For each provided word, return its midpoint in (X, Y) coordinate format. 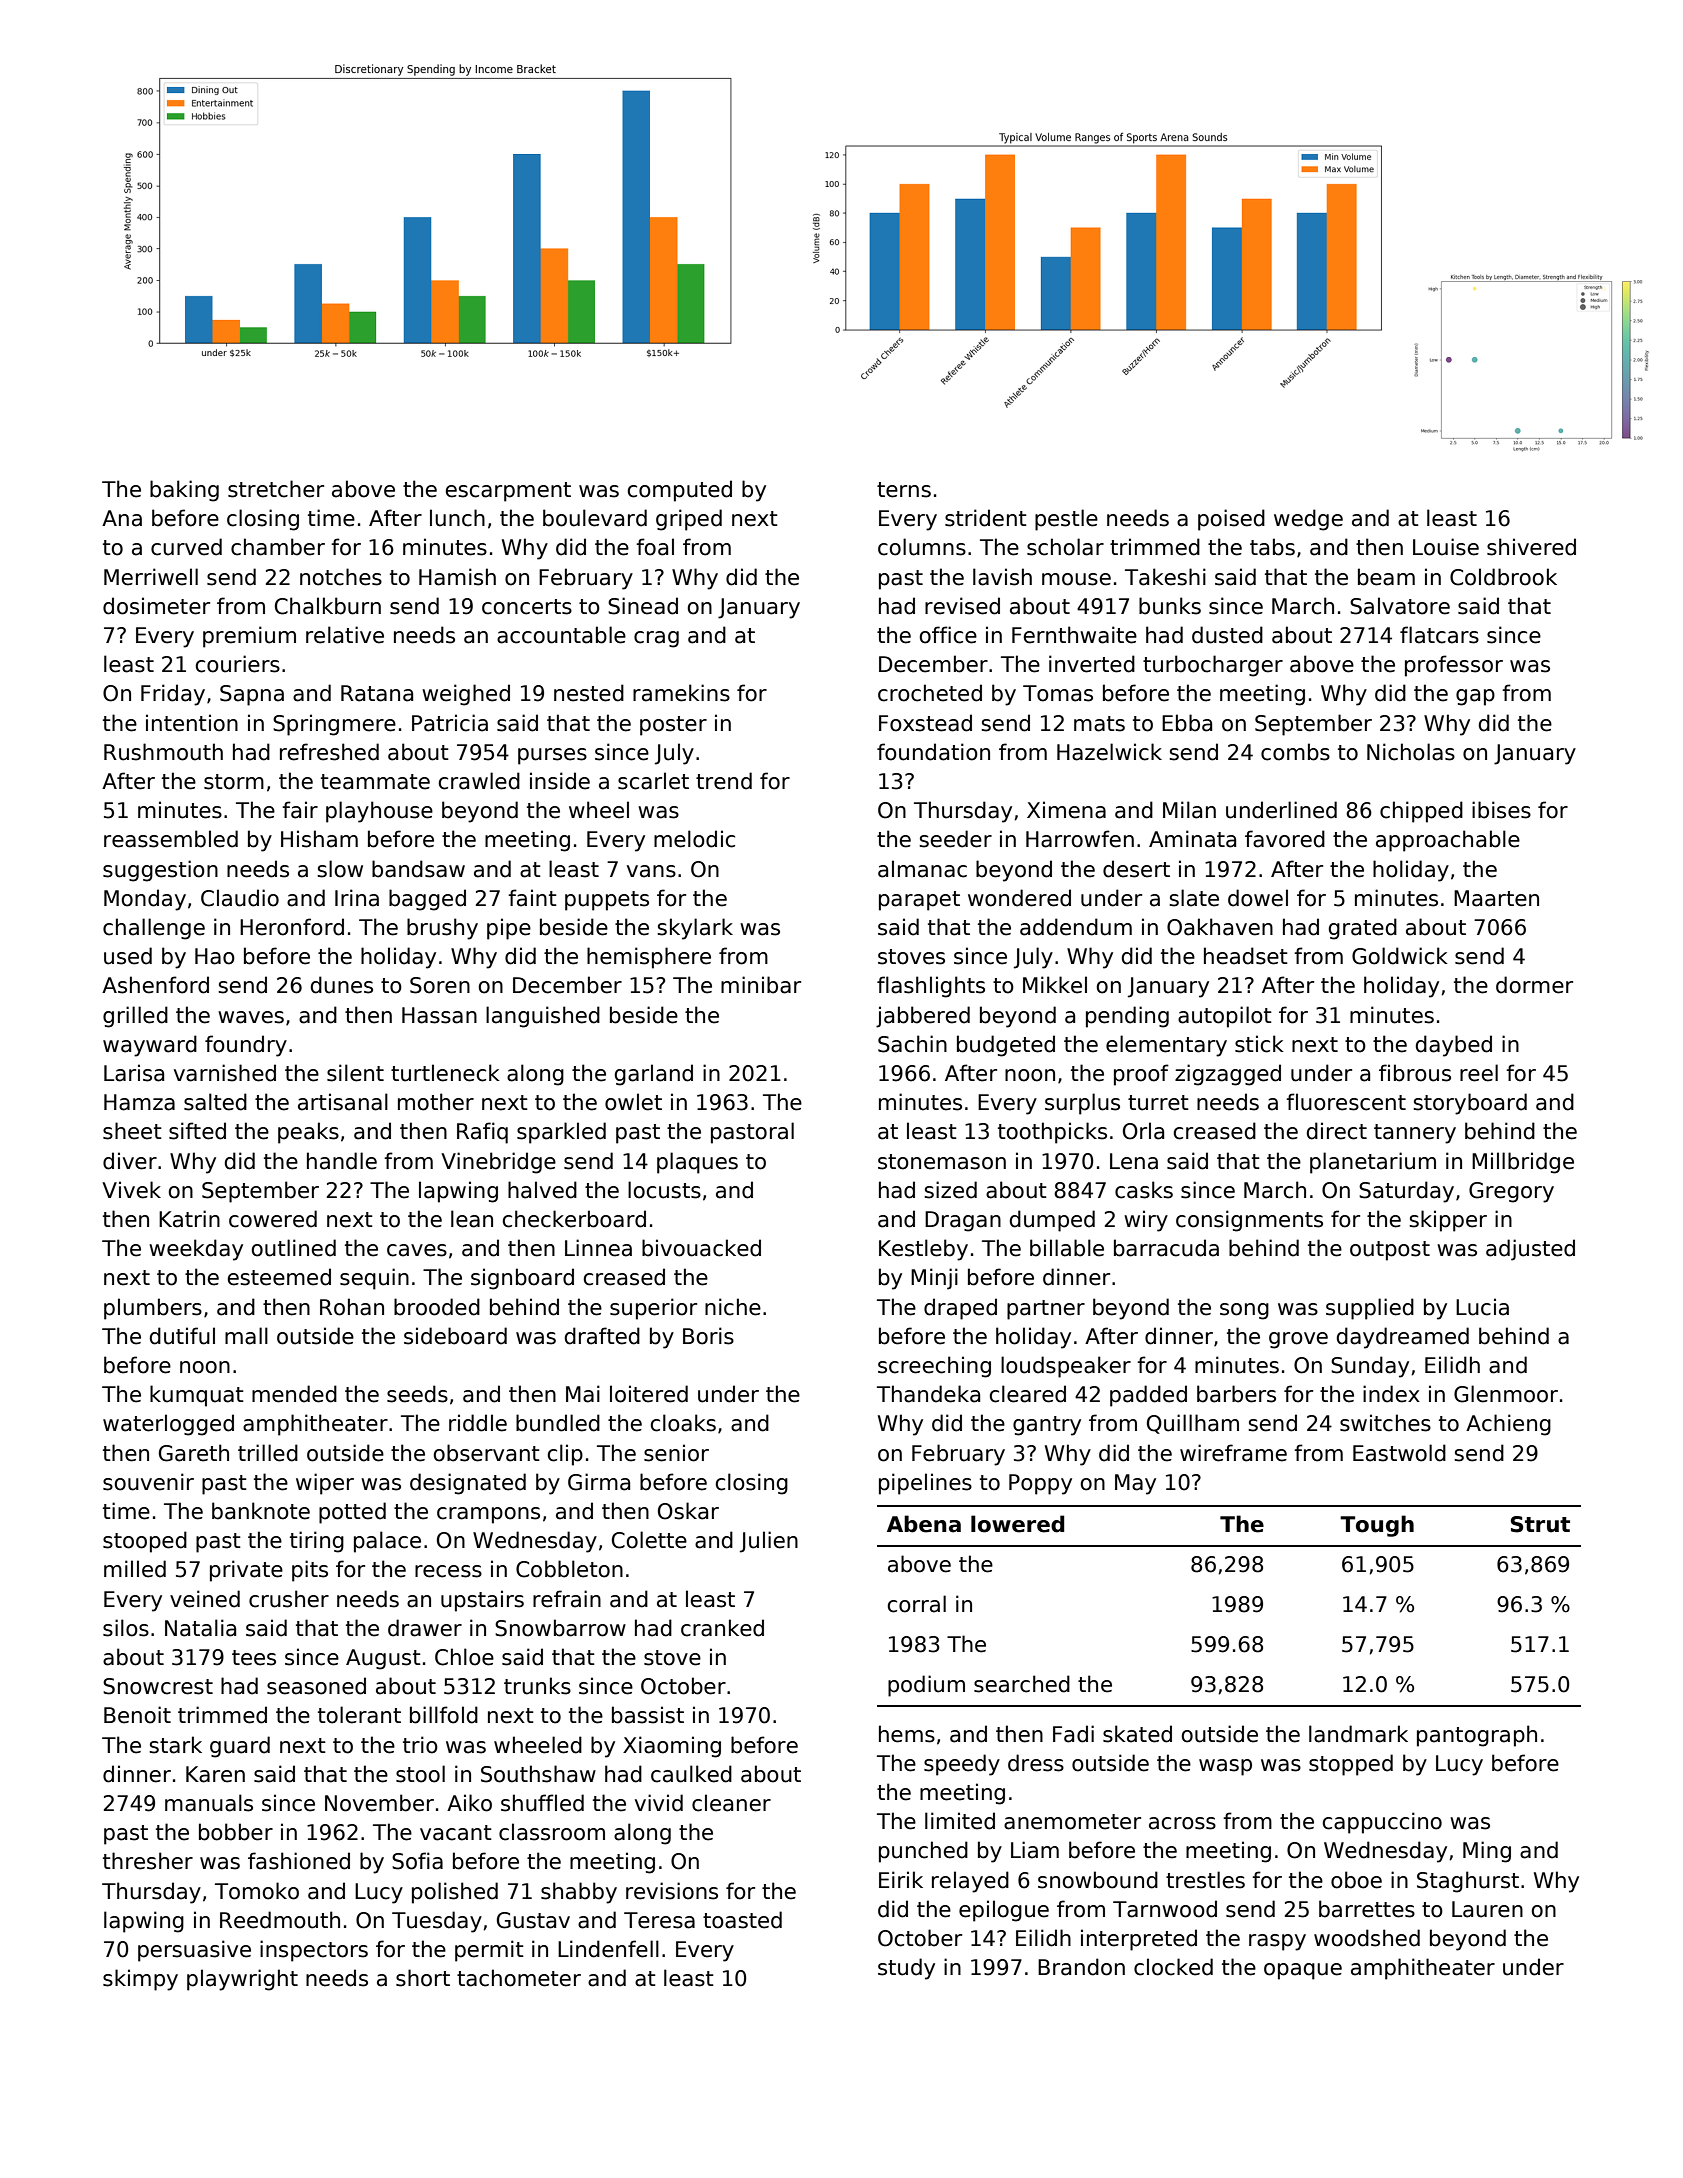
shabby (579, 1893)
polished (455, 1893)
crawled (479, 781)
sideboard (455, 1336)
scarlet (653, 781)
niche (733, 1307)
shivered (1531, 547)
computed (680, 491)
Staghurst (1468, 1882)
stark (175, 1745)
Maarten (1496, 898)
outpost (1390, 1251)
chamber (278, 547)
